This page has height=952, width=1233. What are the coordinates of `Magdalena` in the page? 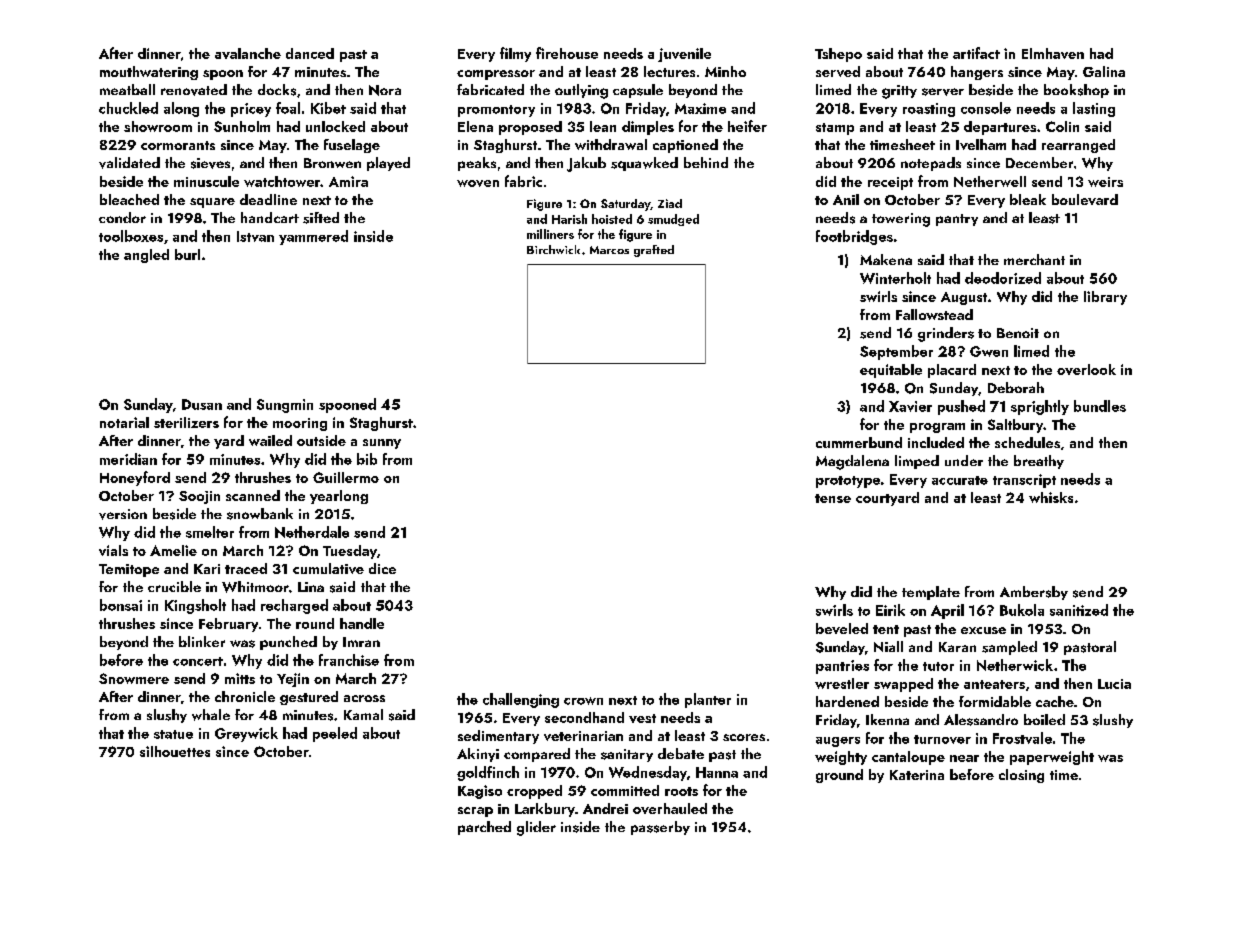 It's located at (852, 462).
